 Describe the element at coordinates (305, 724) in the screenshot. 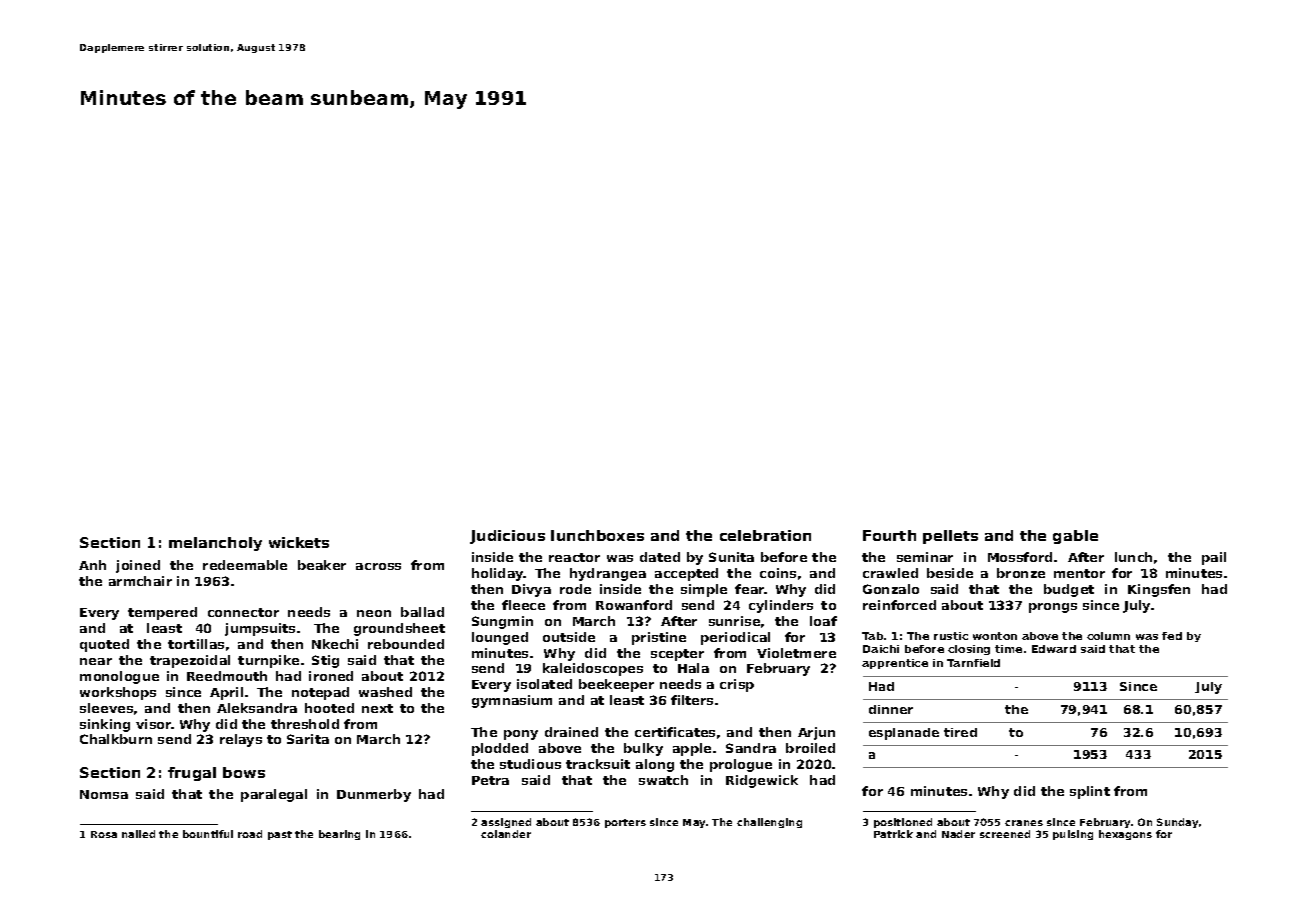

I see `threshold` at that location.
